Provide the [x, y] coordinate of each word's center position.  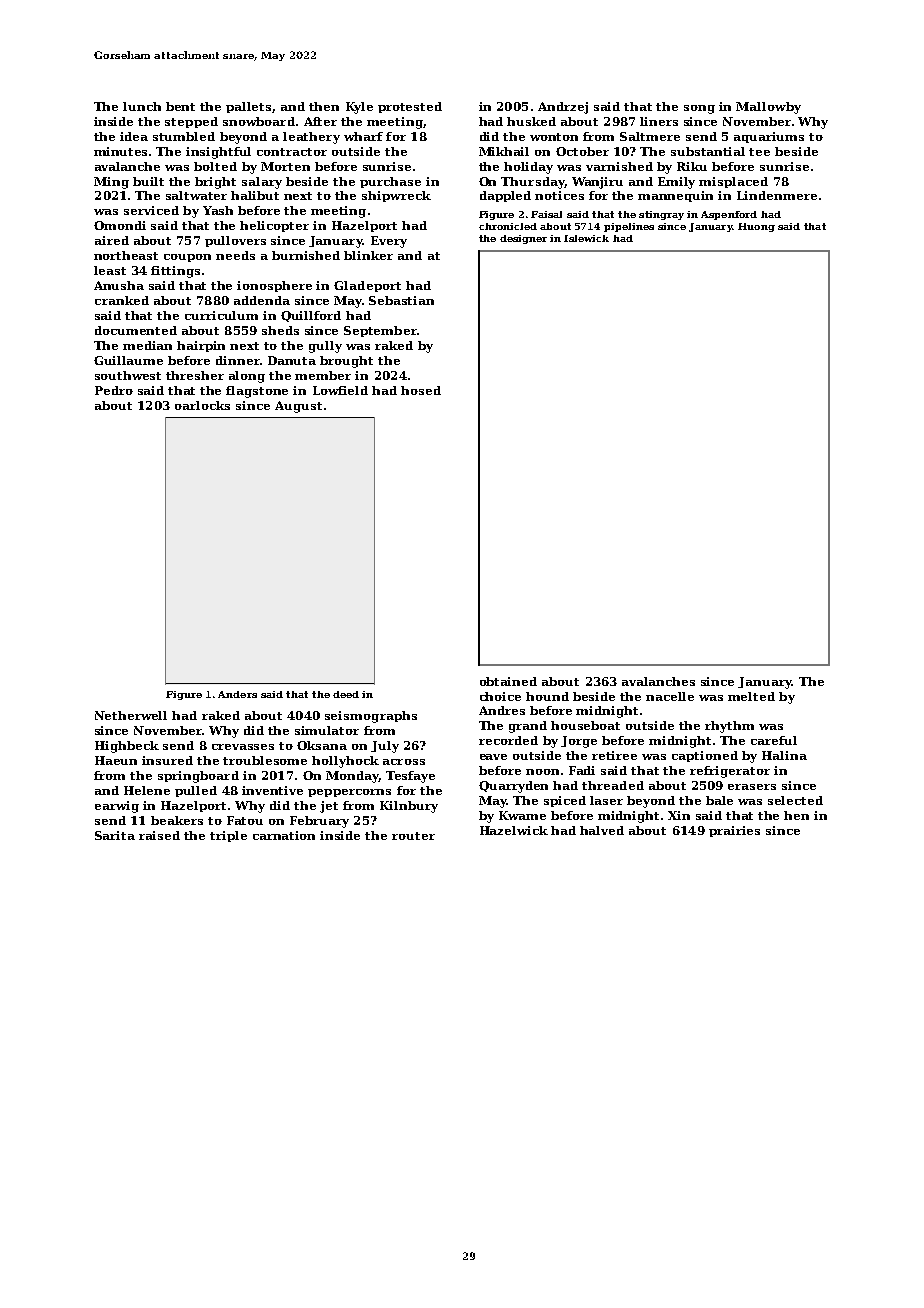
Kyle [359, 108]
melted [751, 696]
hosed [421, 390]
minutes [120, 151]
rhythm [729, 727]
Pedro [114, 390]
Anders [237, 694]
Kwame [522, 815]
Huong [756, 227]
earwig [117, 807]
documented [136, 330]
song [699, 109]
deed [346, 694]
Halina [784, 755]
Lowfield [340, 390]
